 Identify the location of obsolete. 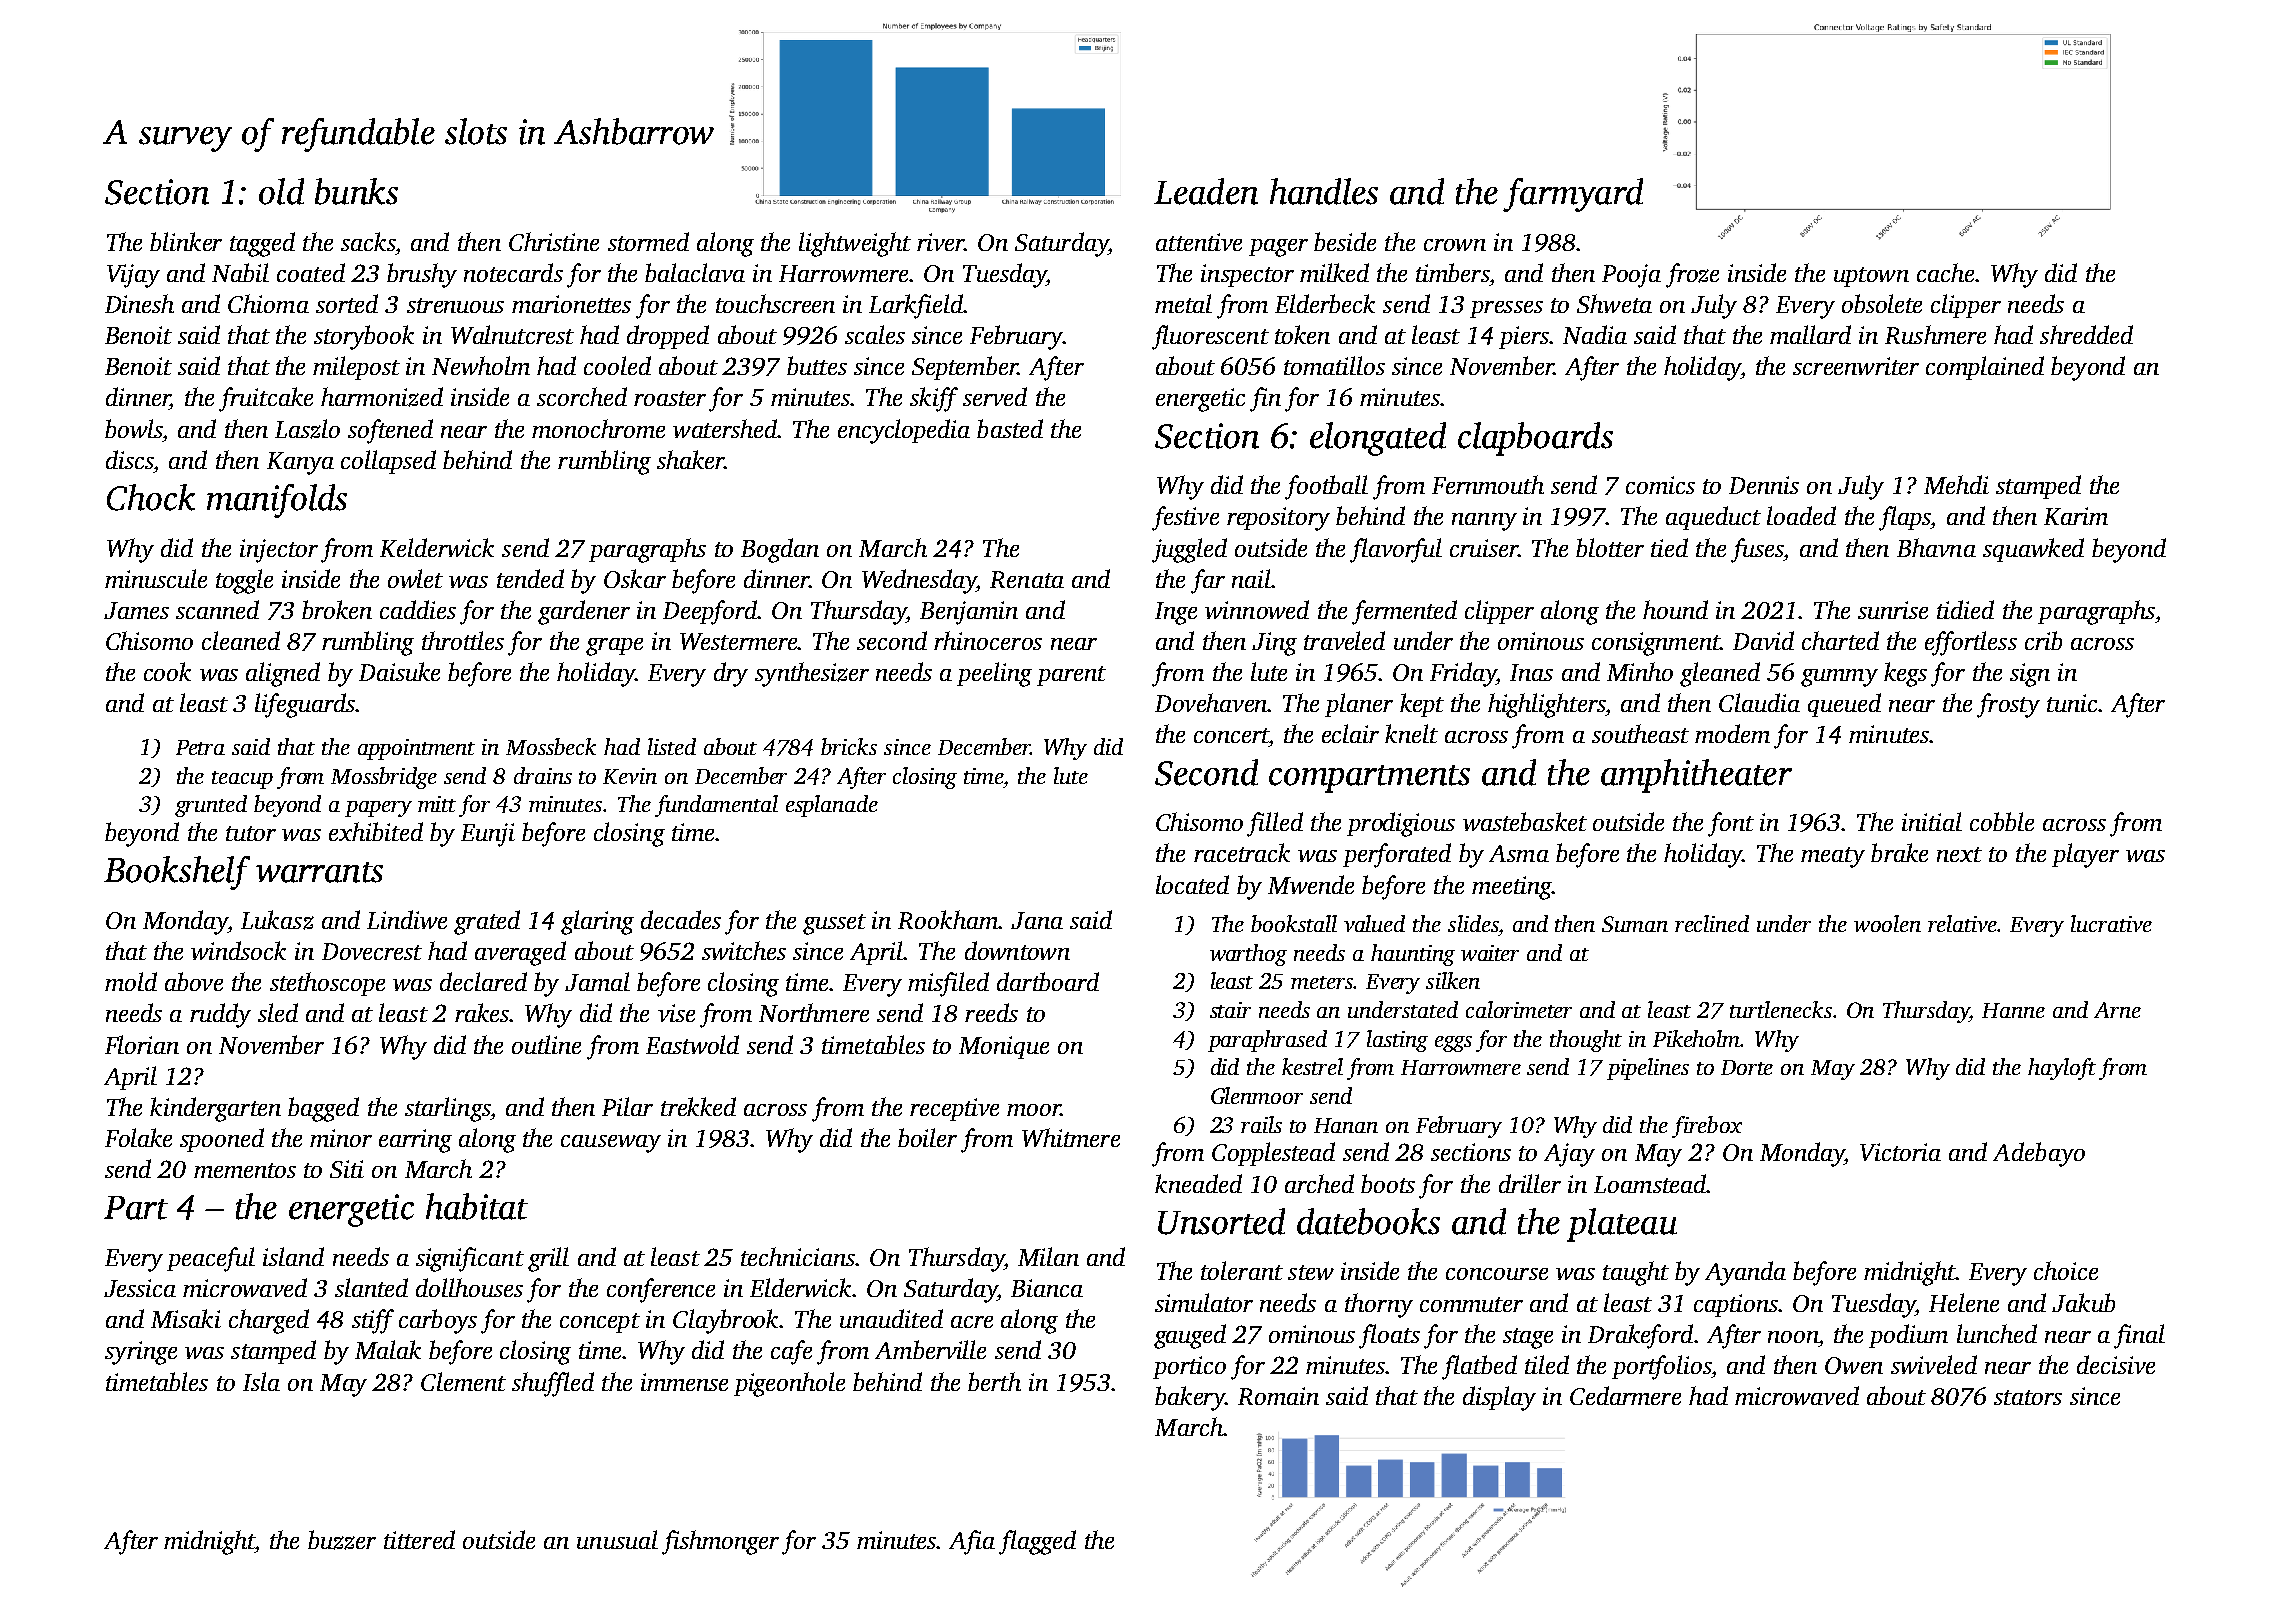
(1882, 303).
